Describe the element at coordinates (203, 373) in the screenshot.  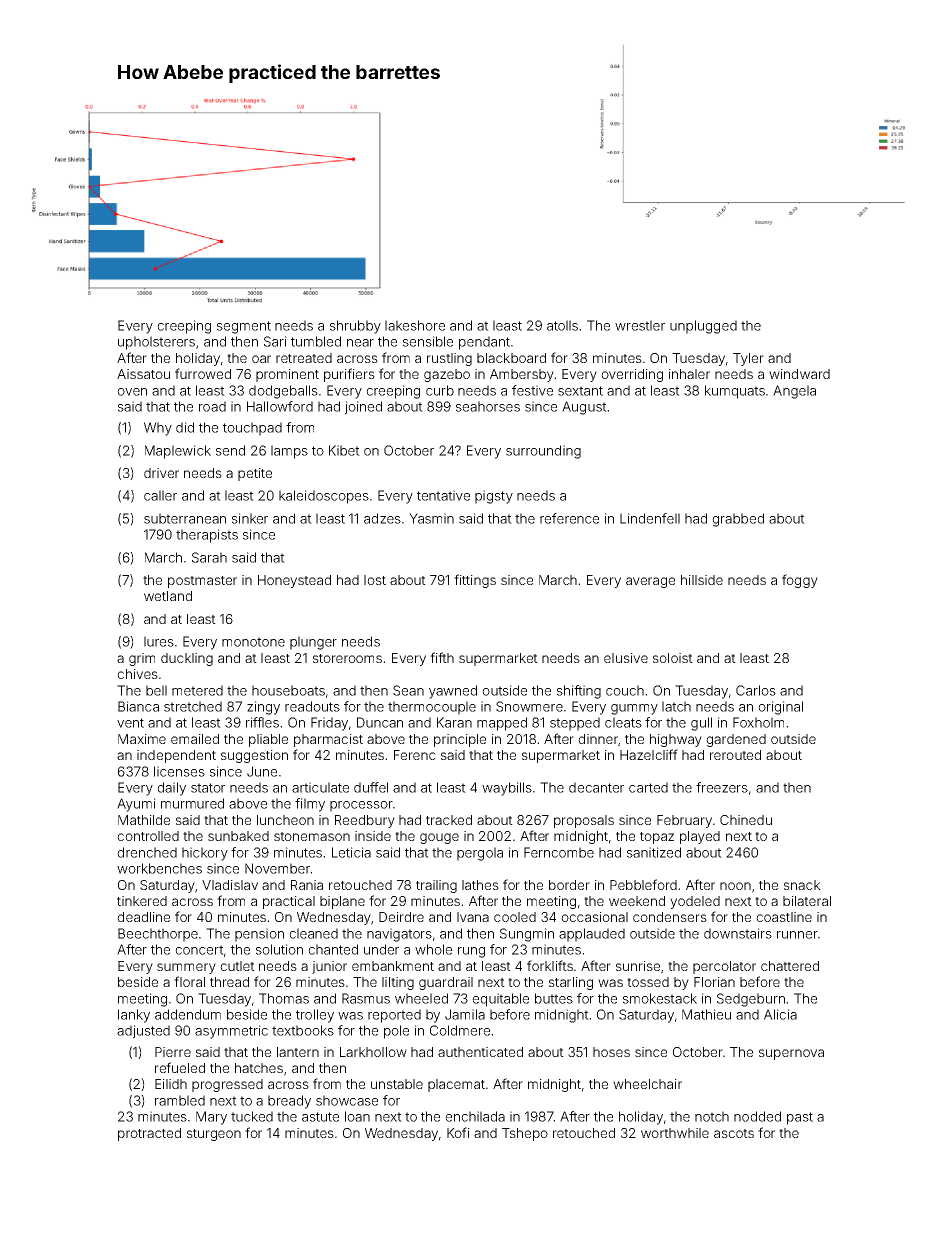
I see `furrowed` at that location.
